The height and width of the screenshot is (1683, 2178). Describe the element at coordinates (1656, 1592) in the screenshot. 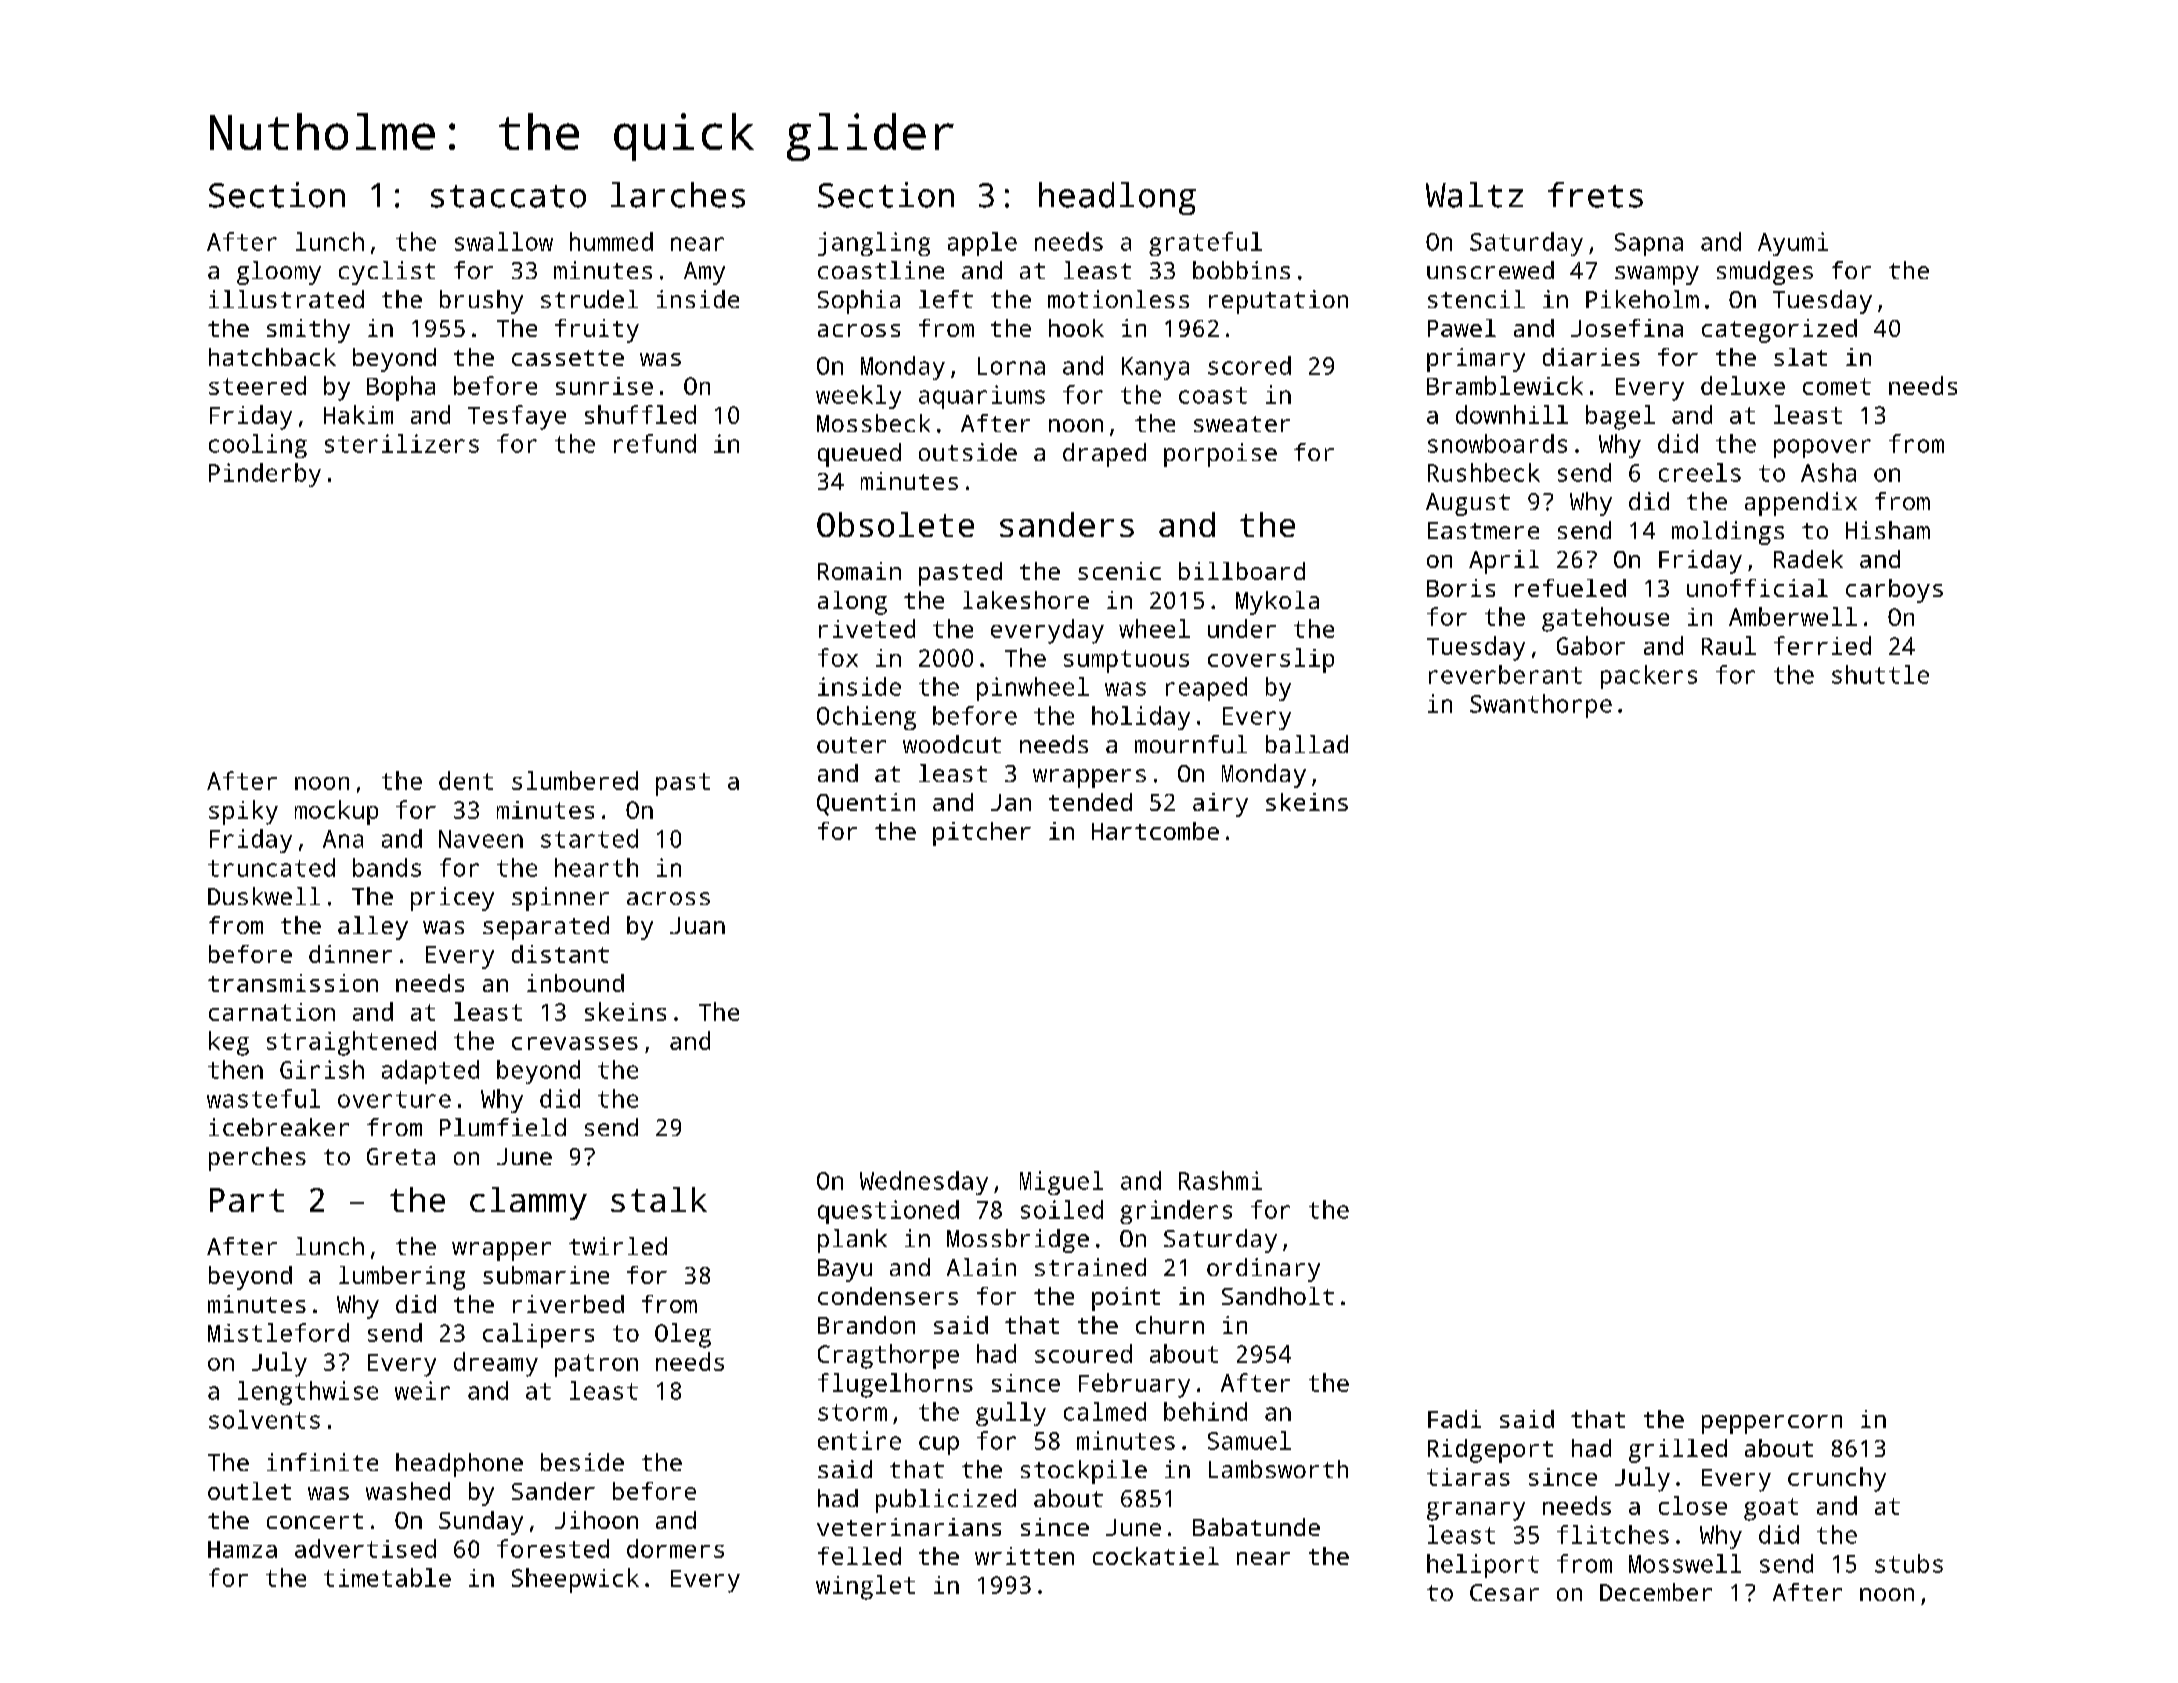

I see `December` at that location.
